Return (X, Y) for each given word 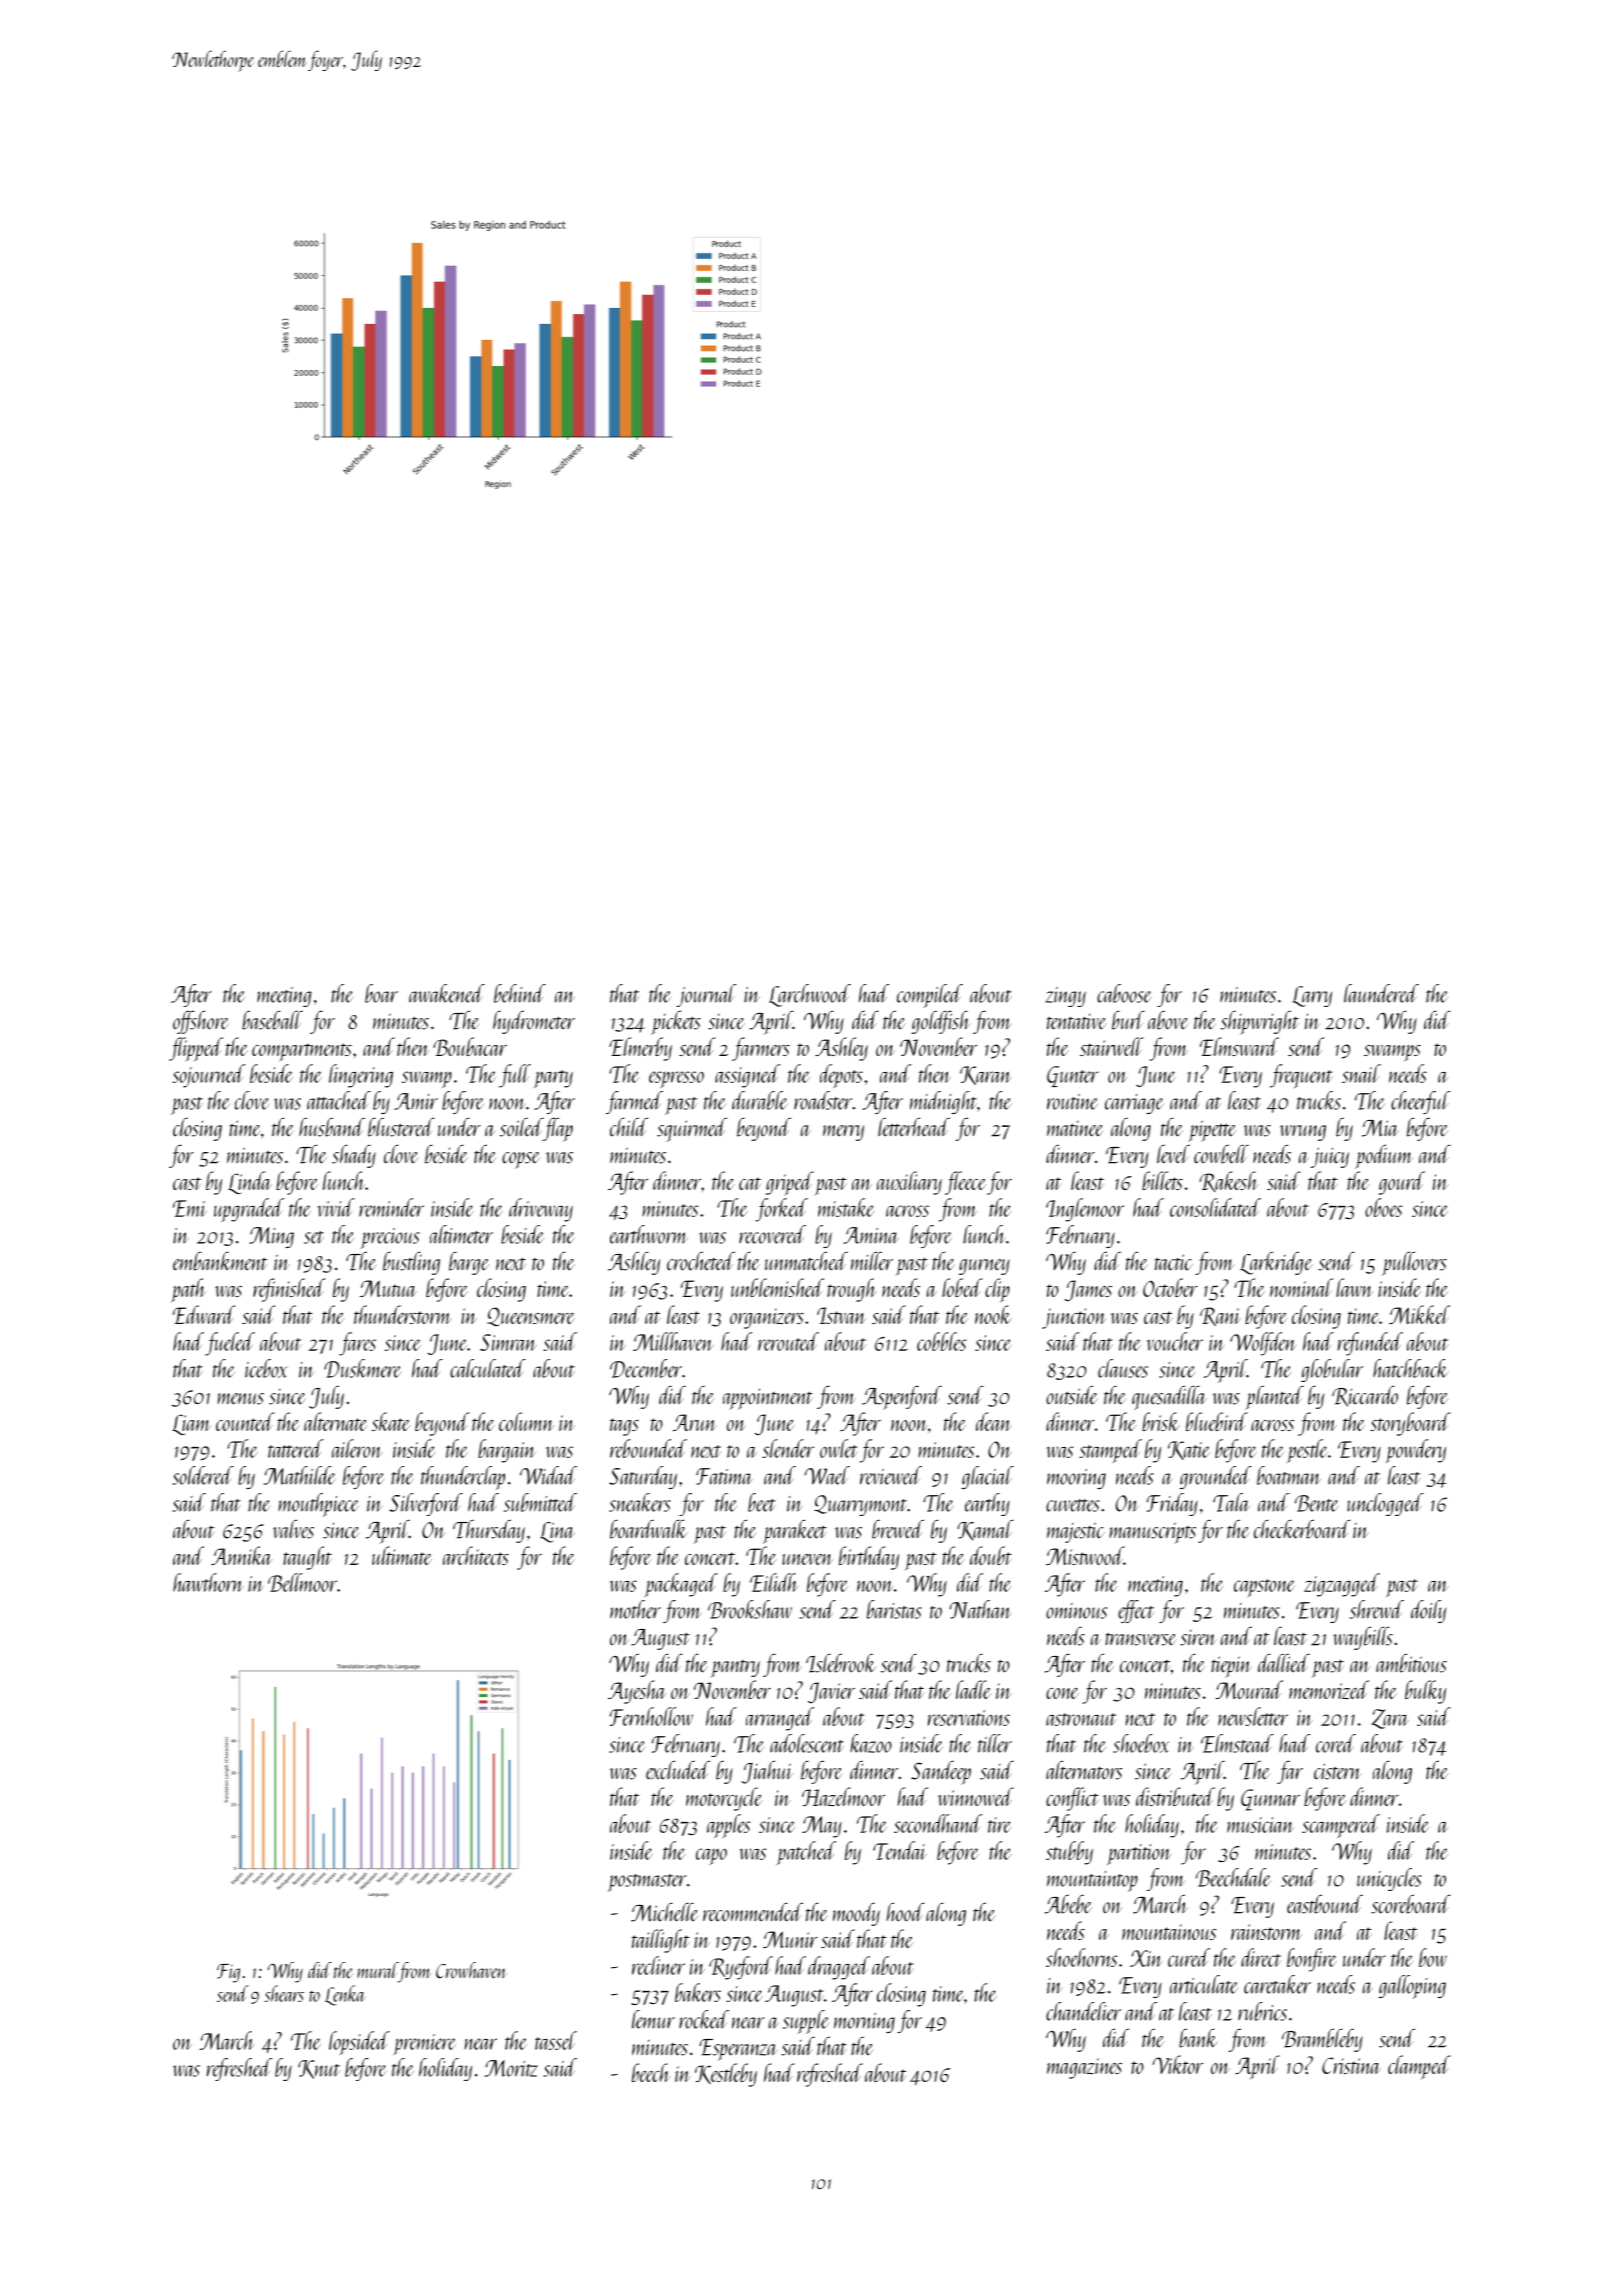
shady (354, 1156)
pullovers (1414, 1263)
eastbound (1325, 1904)
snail (1361, 1073)
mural (377, 1970)
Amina (871, 1235)
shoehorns (1082, 1957)
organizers (767, 1318)
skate (391, 1421)
